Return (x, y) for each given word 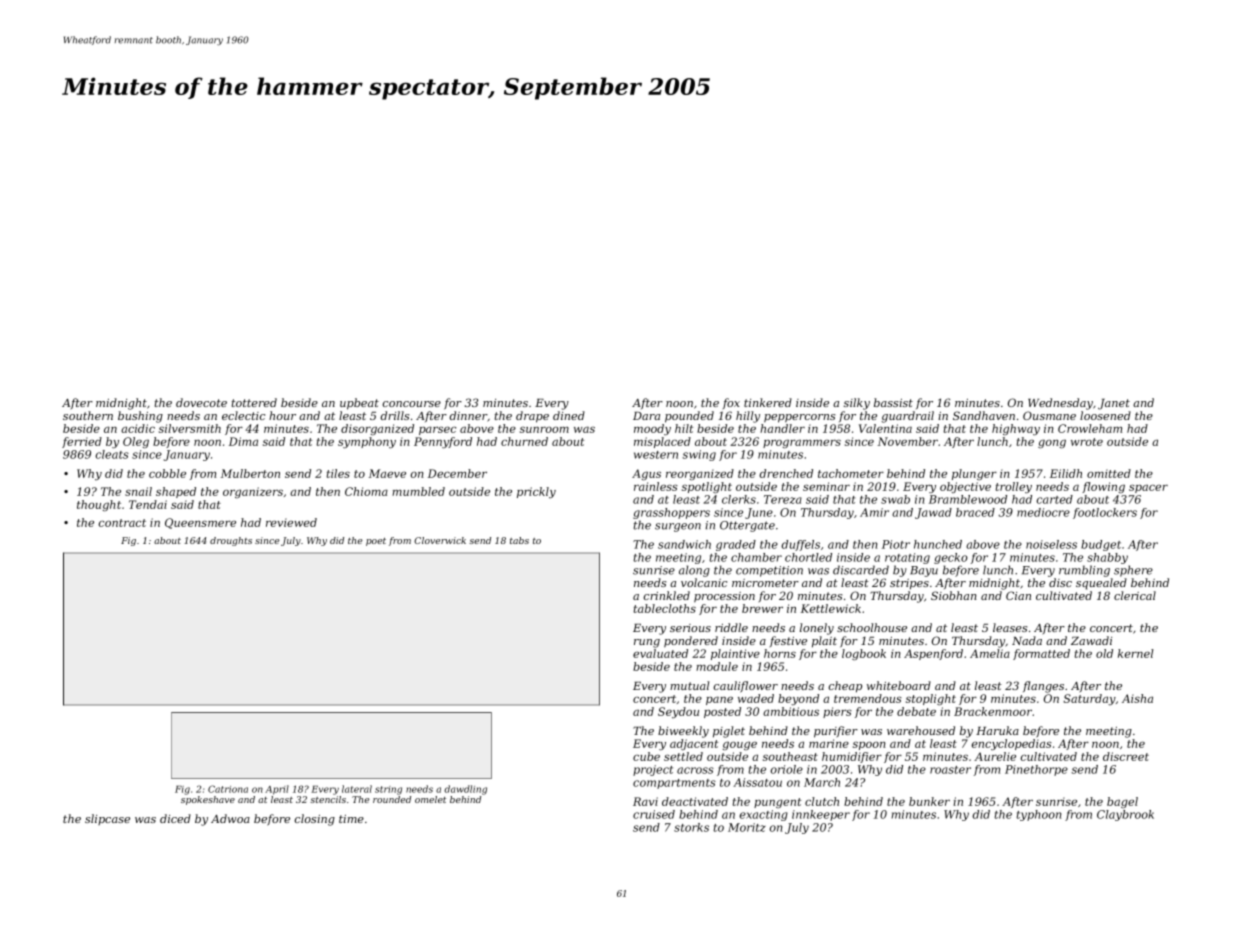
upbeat (359, 404)
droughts (231, 541)
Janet (1114, 404)
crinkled (667, 595)
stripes (909, 584)
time (351, 819)
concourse (412, 404)
